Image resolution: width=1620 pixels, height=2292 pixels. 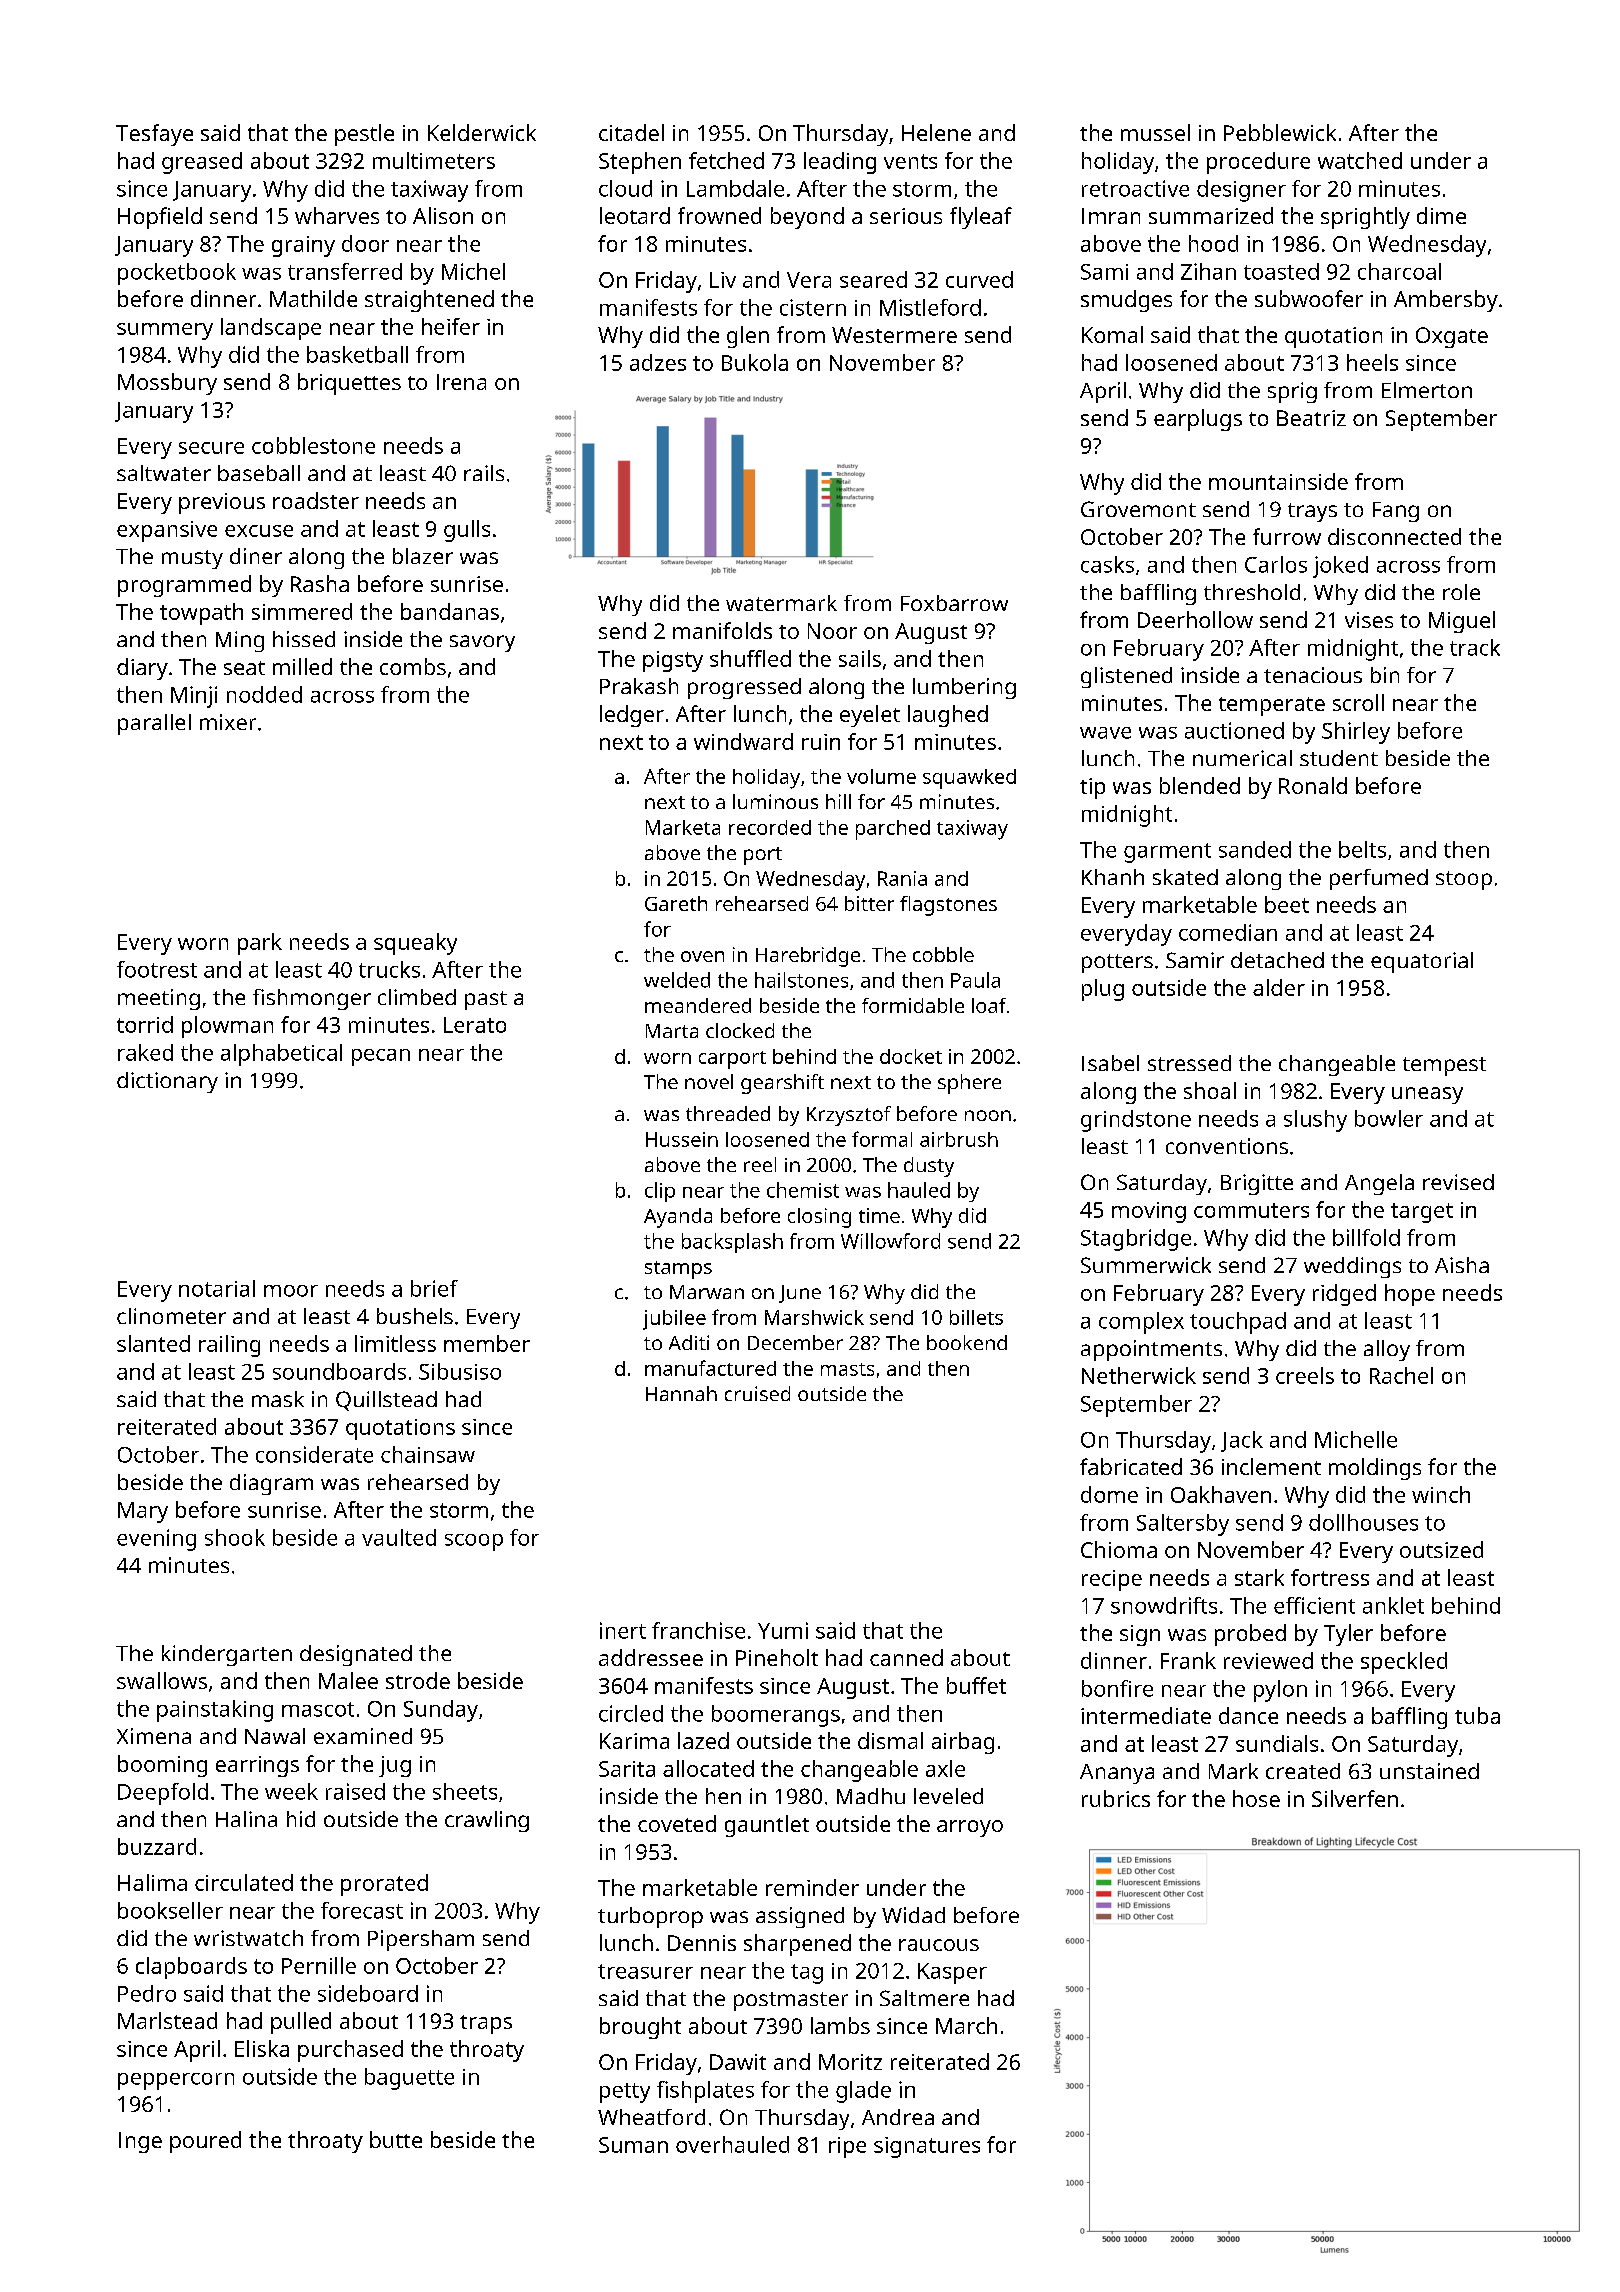 What do you see at coordinates (898, 2117) in the document?
I see `Andrea` at bounding box center [898, 2117].
